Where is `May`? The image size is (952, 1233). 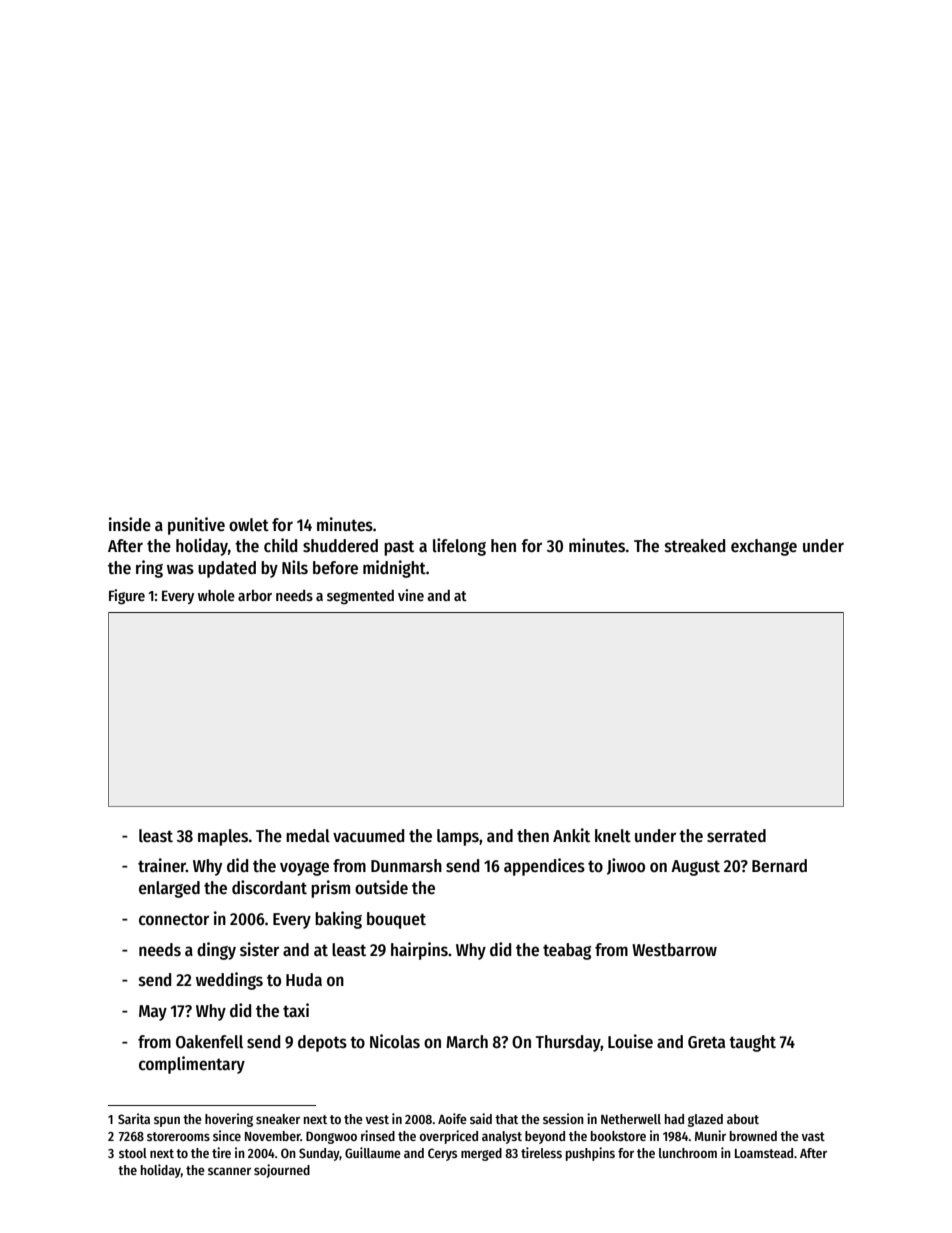
May is located at coordinates (153, 1013).
